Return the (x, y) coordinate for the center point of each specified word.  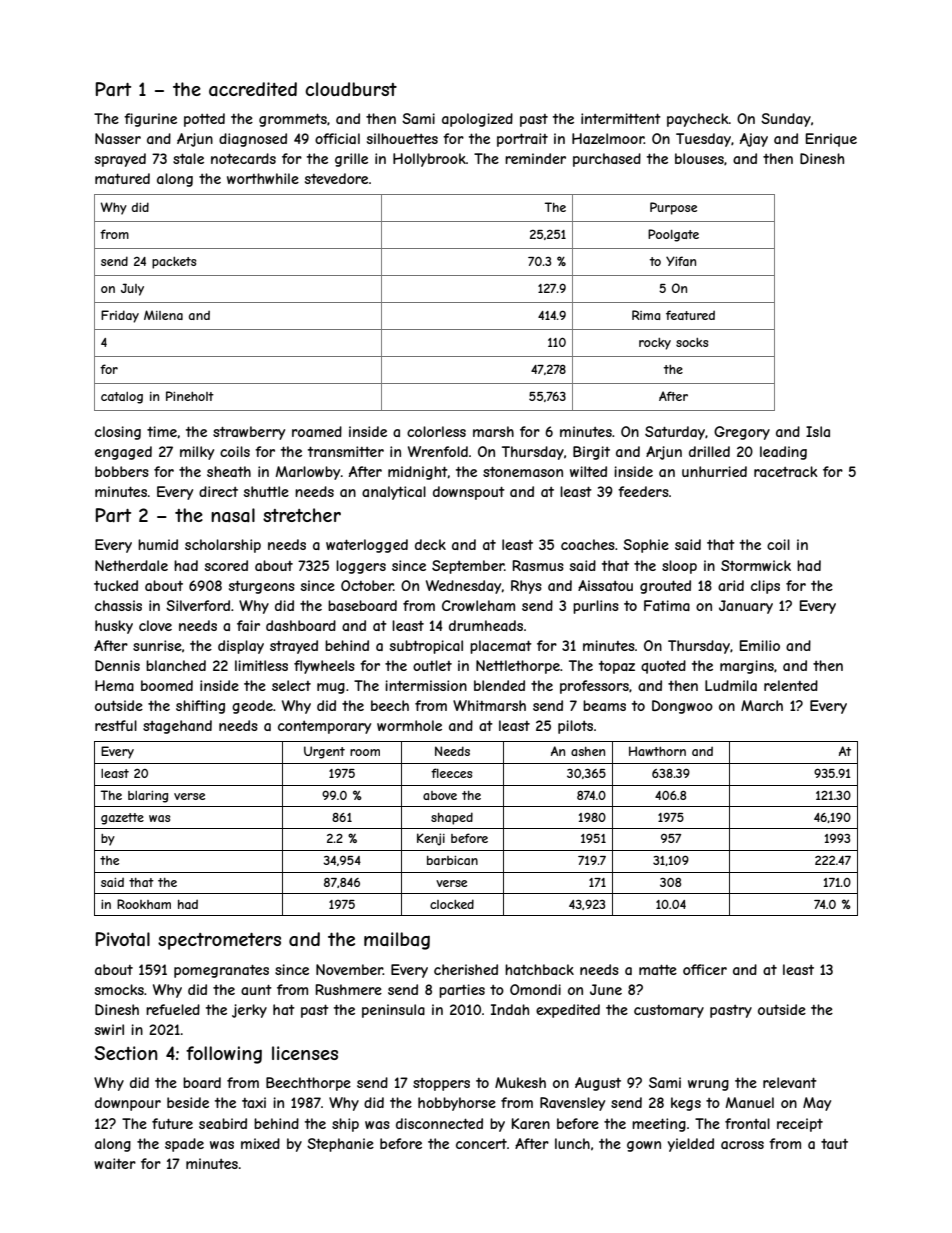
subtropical (426, 647)
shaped (452, 818)
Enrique (831, 140)
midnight (418, 473)
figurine (150, 120)
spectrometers (219, 941)
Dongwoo (682, 707)
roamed (317, 431)
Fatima (667, 605)
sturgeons (262, 587)
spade (184, 1145)
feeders (643, 491)
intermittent (621, 118)
